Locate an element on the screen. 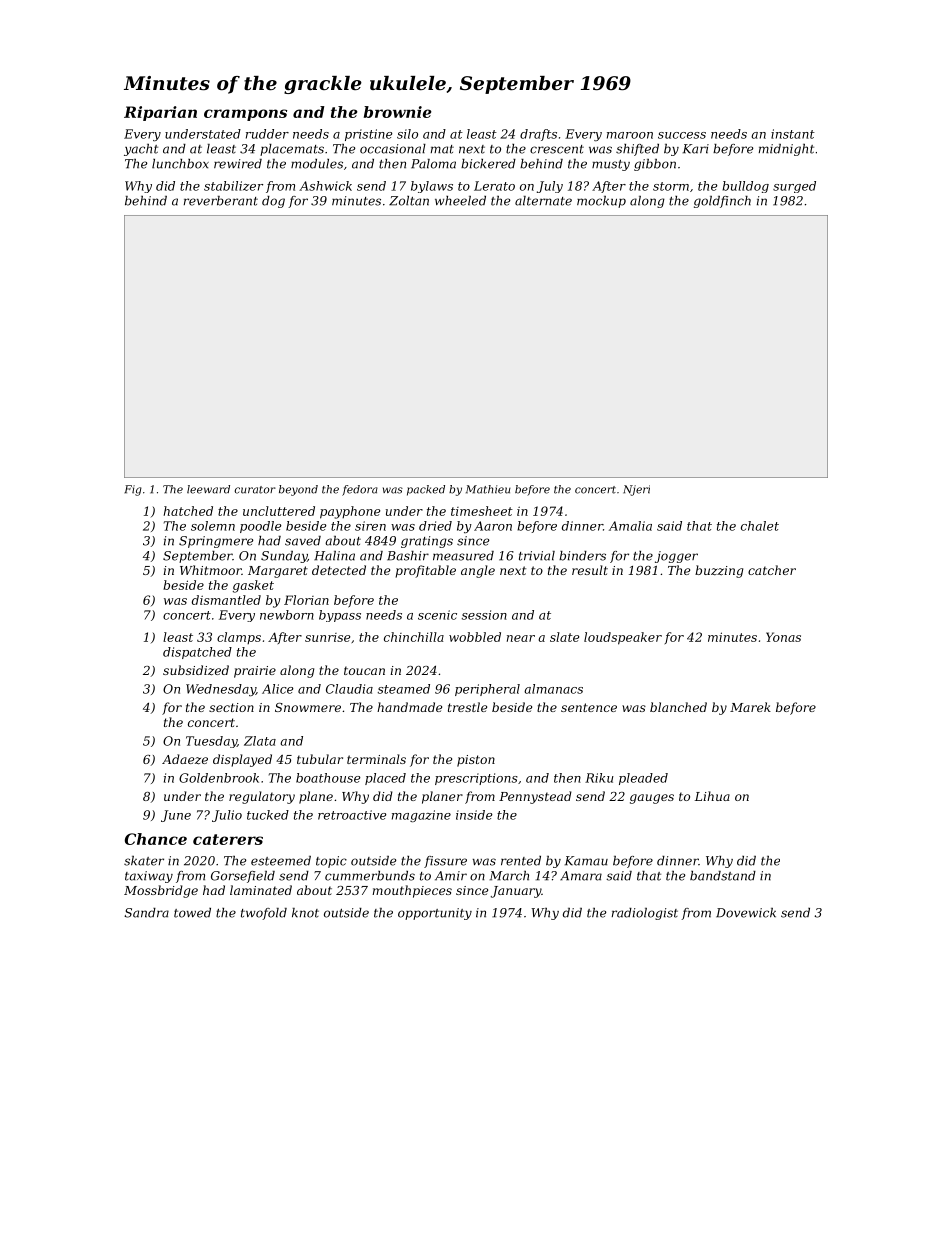 The width and height of the screenshot is (952, 1233). alternate is located at coordinates (543, 201).
